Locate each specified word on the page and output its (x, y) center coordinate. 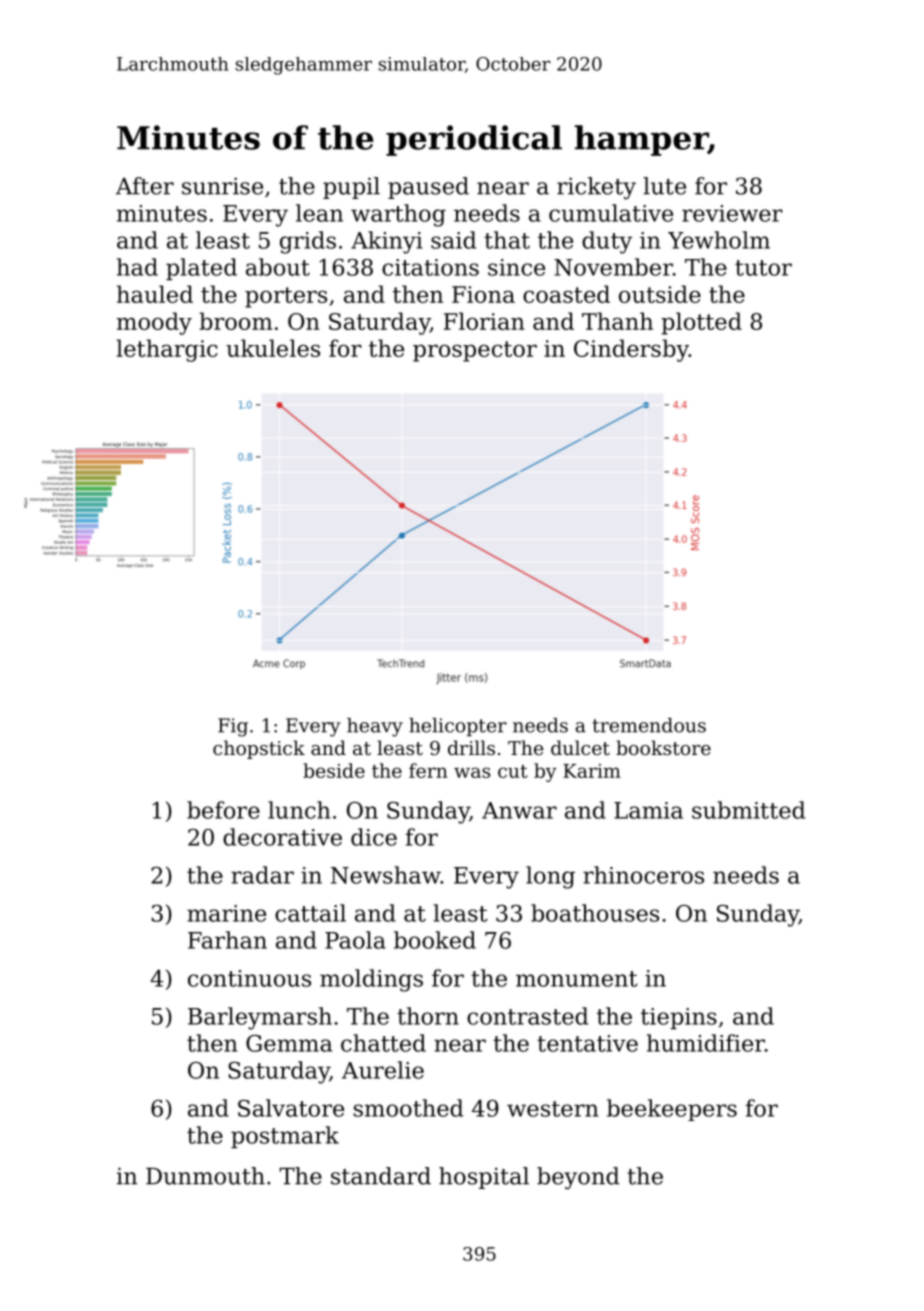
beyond (578, 1178)
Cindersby (631, 350)
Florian (484, 321)
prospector (475, 351)
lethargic (167, 350)
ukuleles (273, 348)
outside (660, 294)
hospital (484, 1178)
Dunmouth (205, 1176)
